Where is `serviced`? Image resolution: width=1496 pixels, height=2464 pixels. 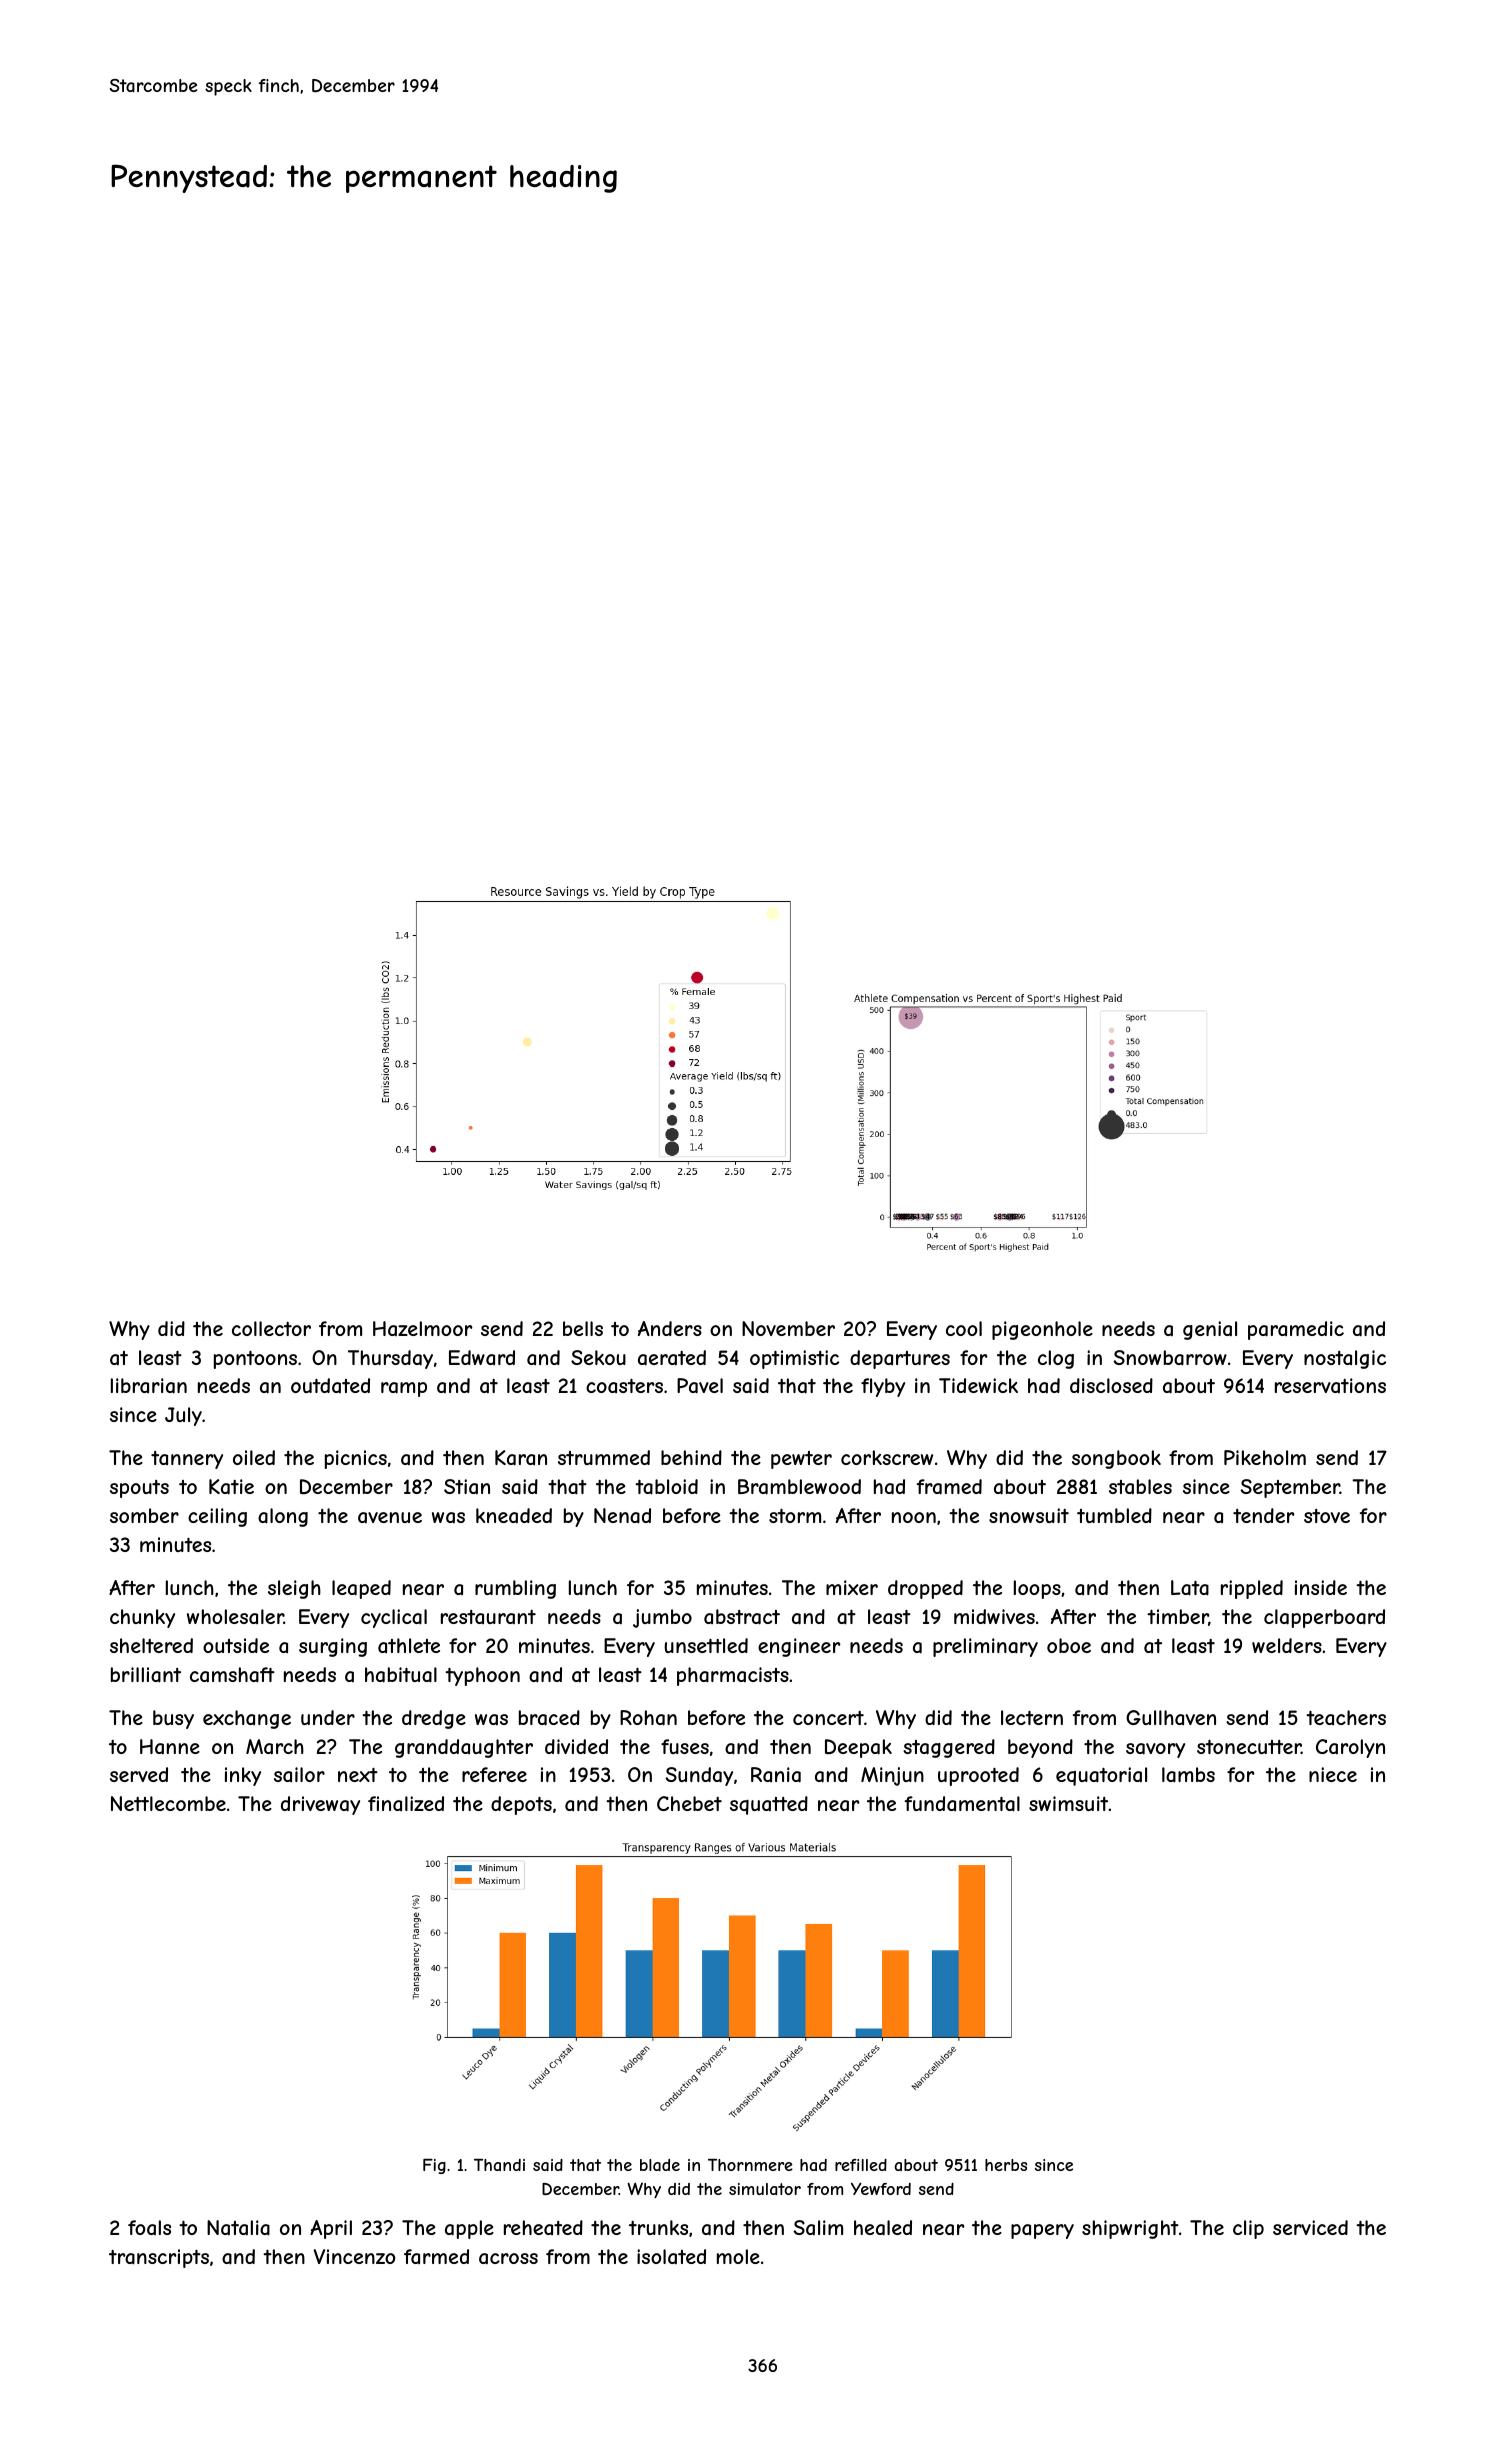 serviced is located at coordinates (1310, 2227).
